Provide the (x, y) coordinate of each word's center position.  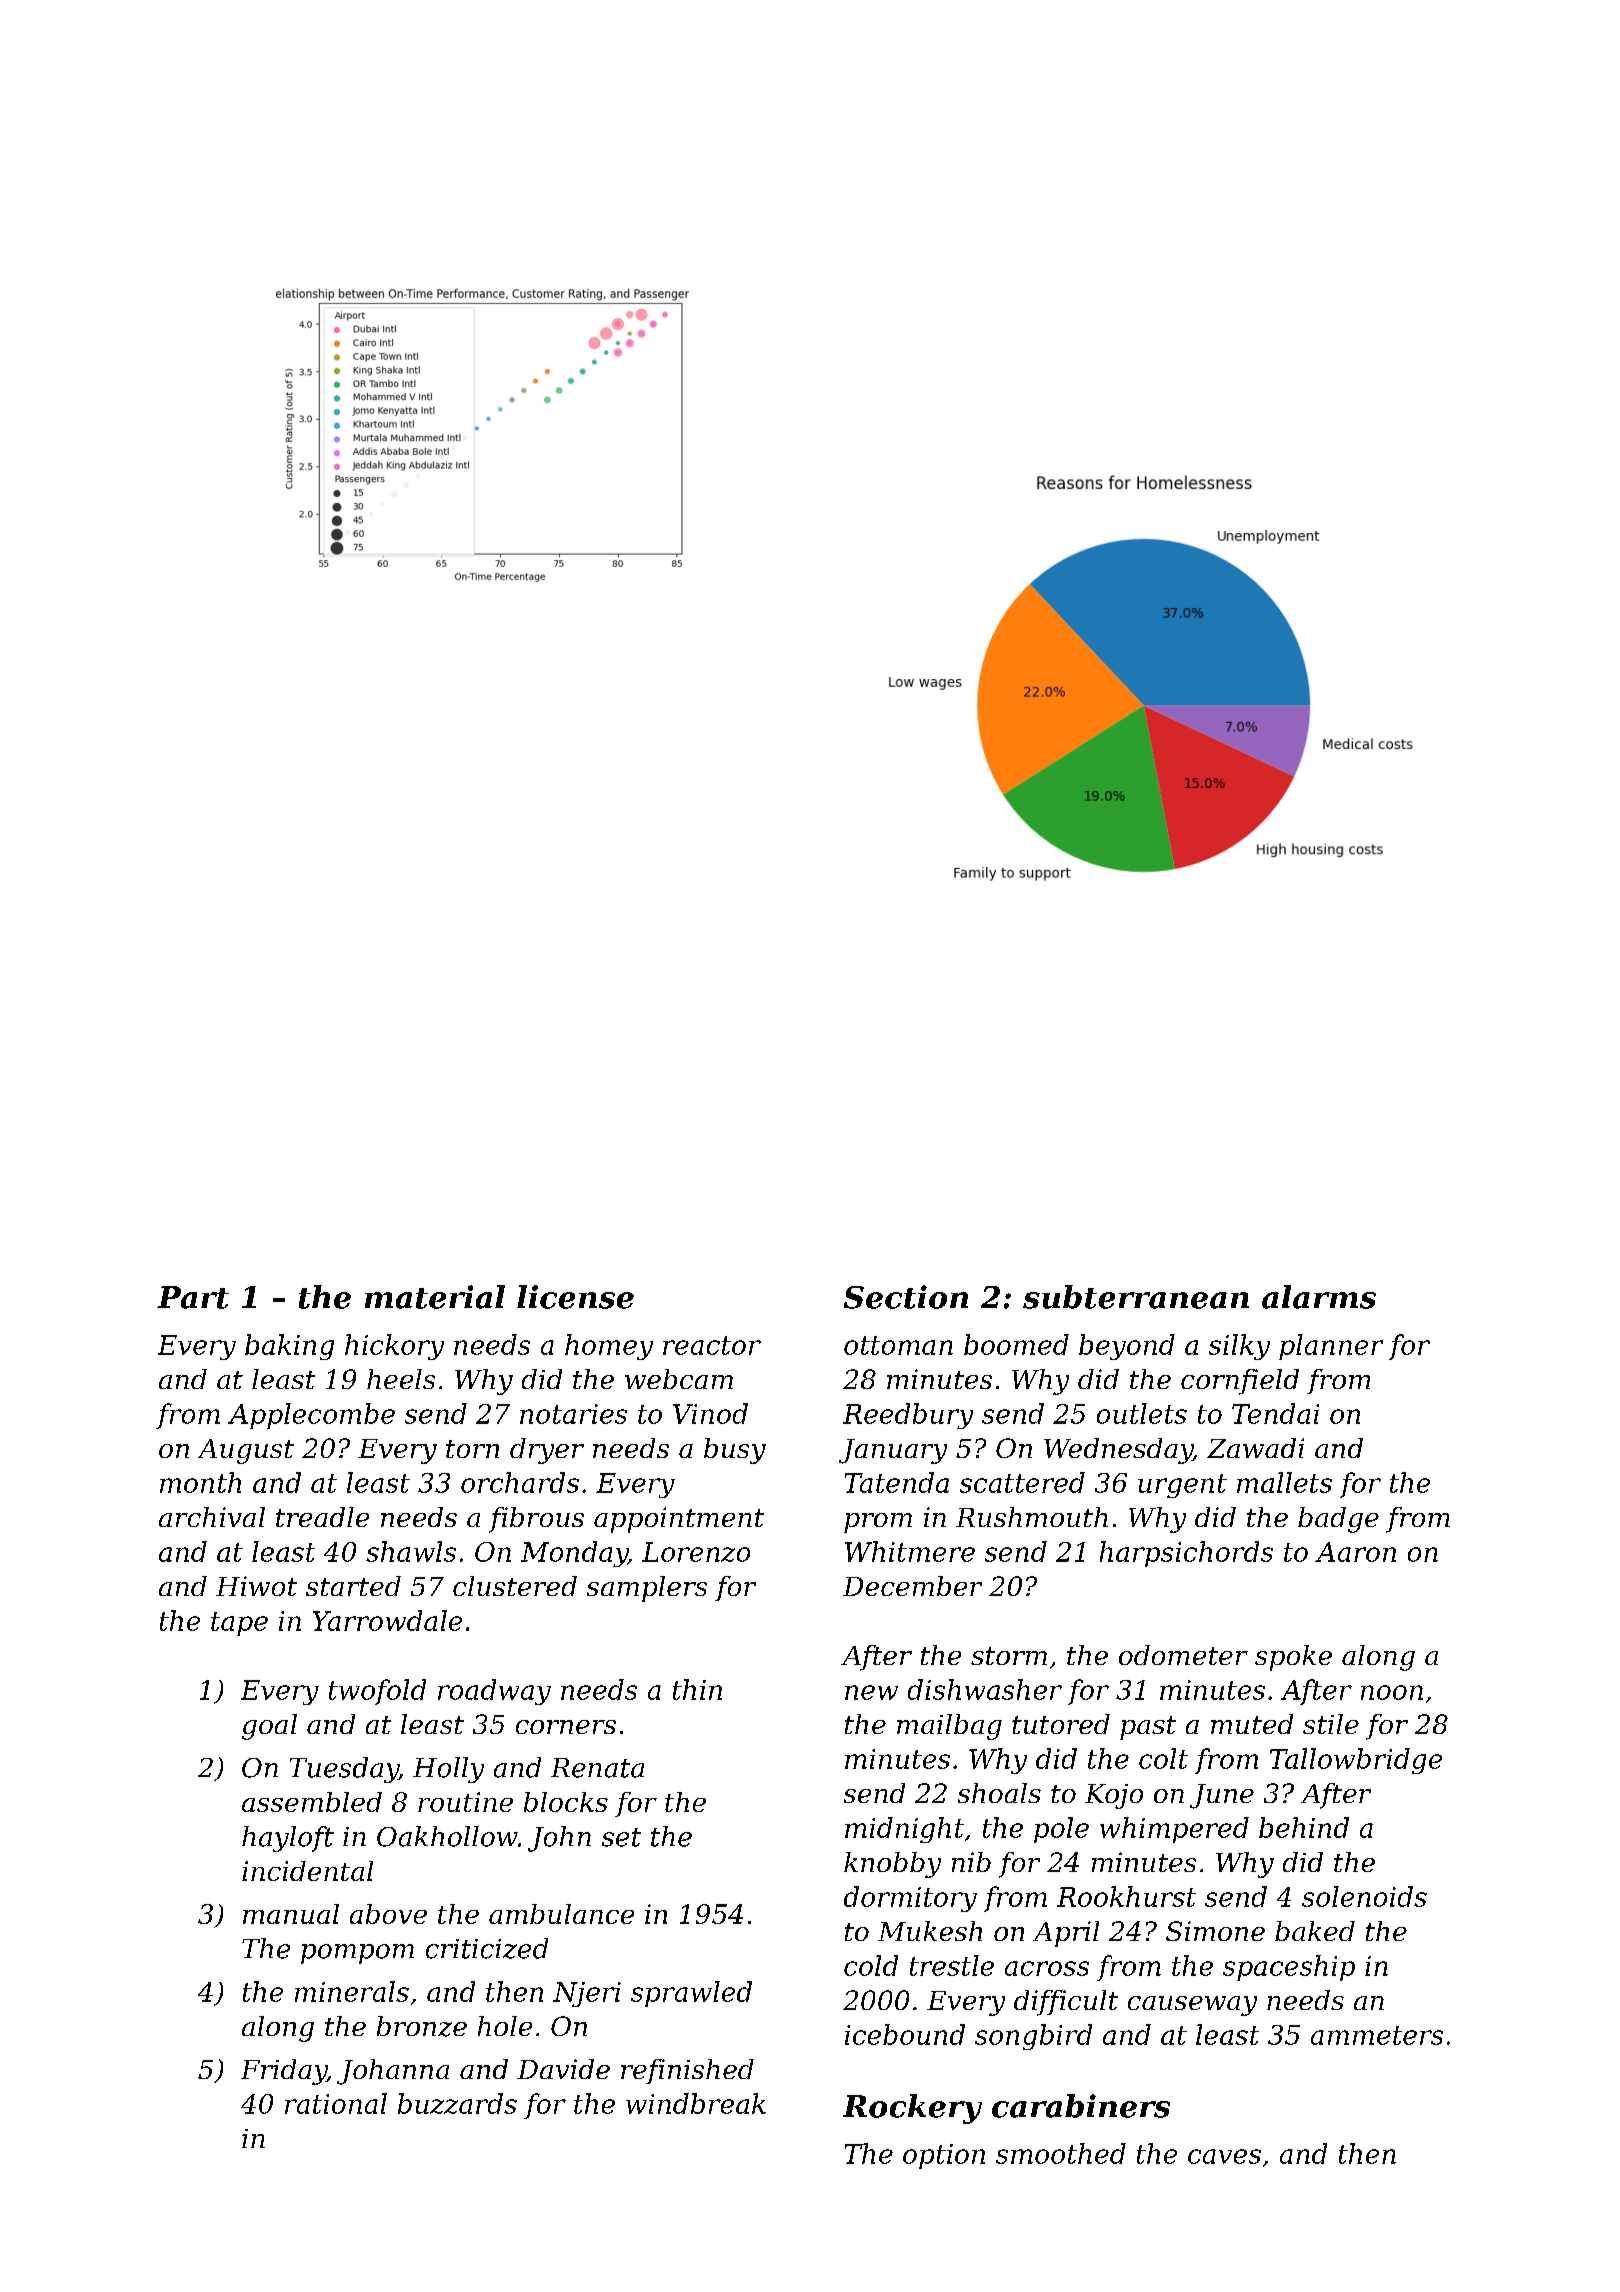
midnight (904, 1830)
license (575, 1297)
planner (1331, 1347)
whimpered (1174, 1830)
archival (212, 1517)
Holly (448, 1770)
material (435, 1297)
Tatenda (897, 1482)
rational (336, 2103)
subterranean (1136, 1297)
